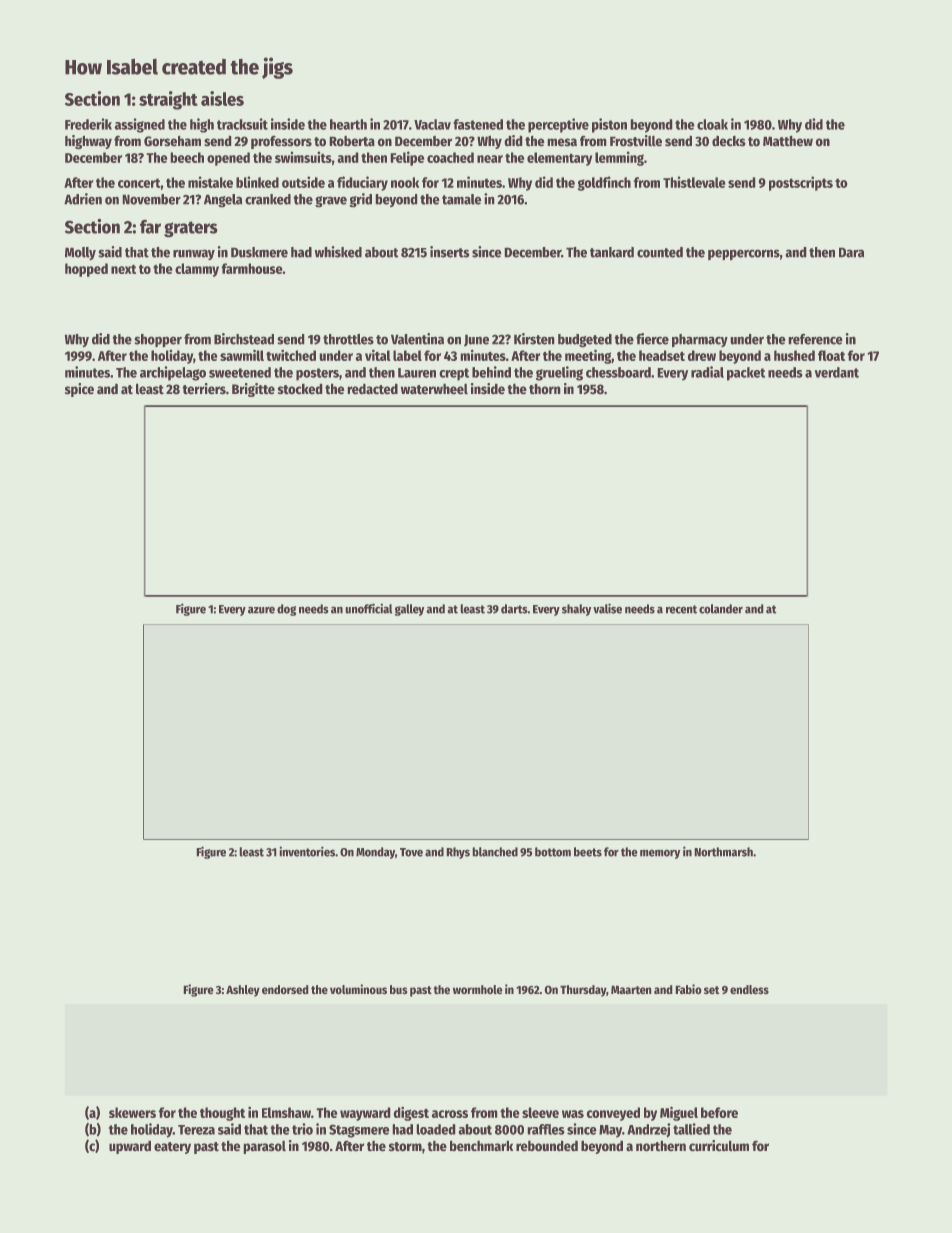 The height and width of the document is (1233, 952). Describe the element at coordinates (491, 372) in the document. I see `behind` at that location.
